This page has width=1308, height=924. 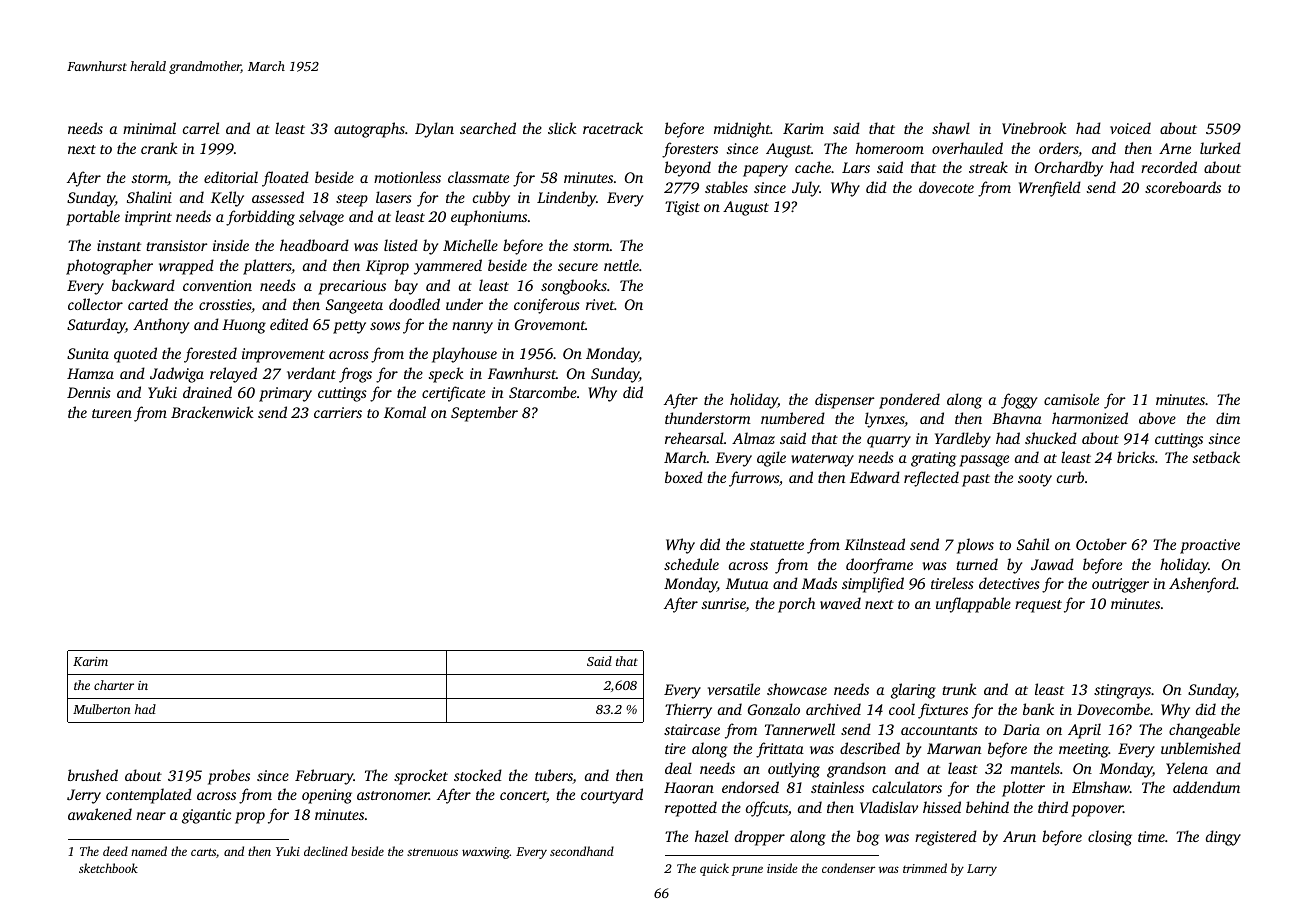 I want to click on versatile, so click(x=734, y=689).
